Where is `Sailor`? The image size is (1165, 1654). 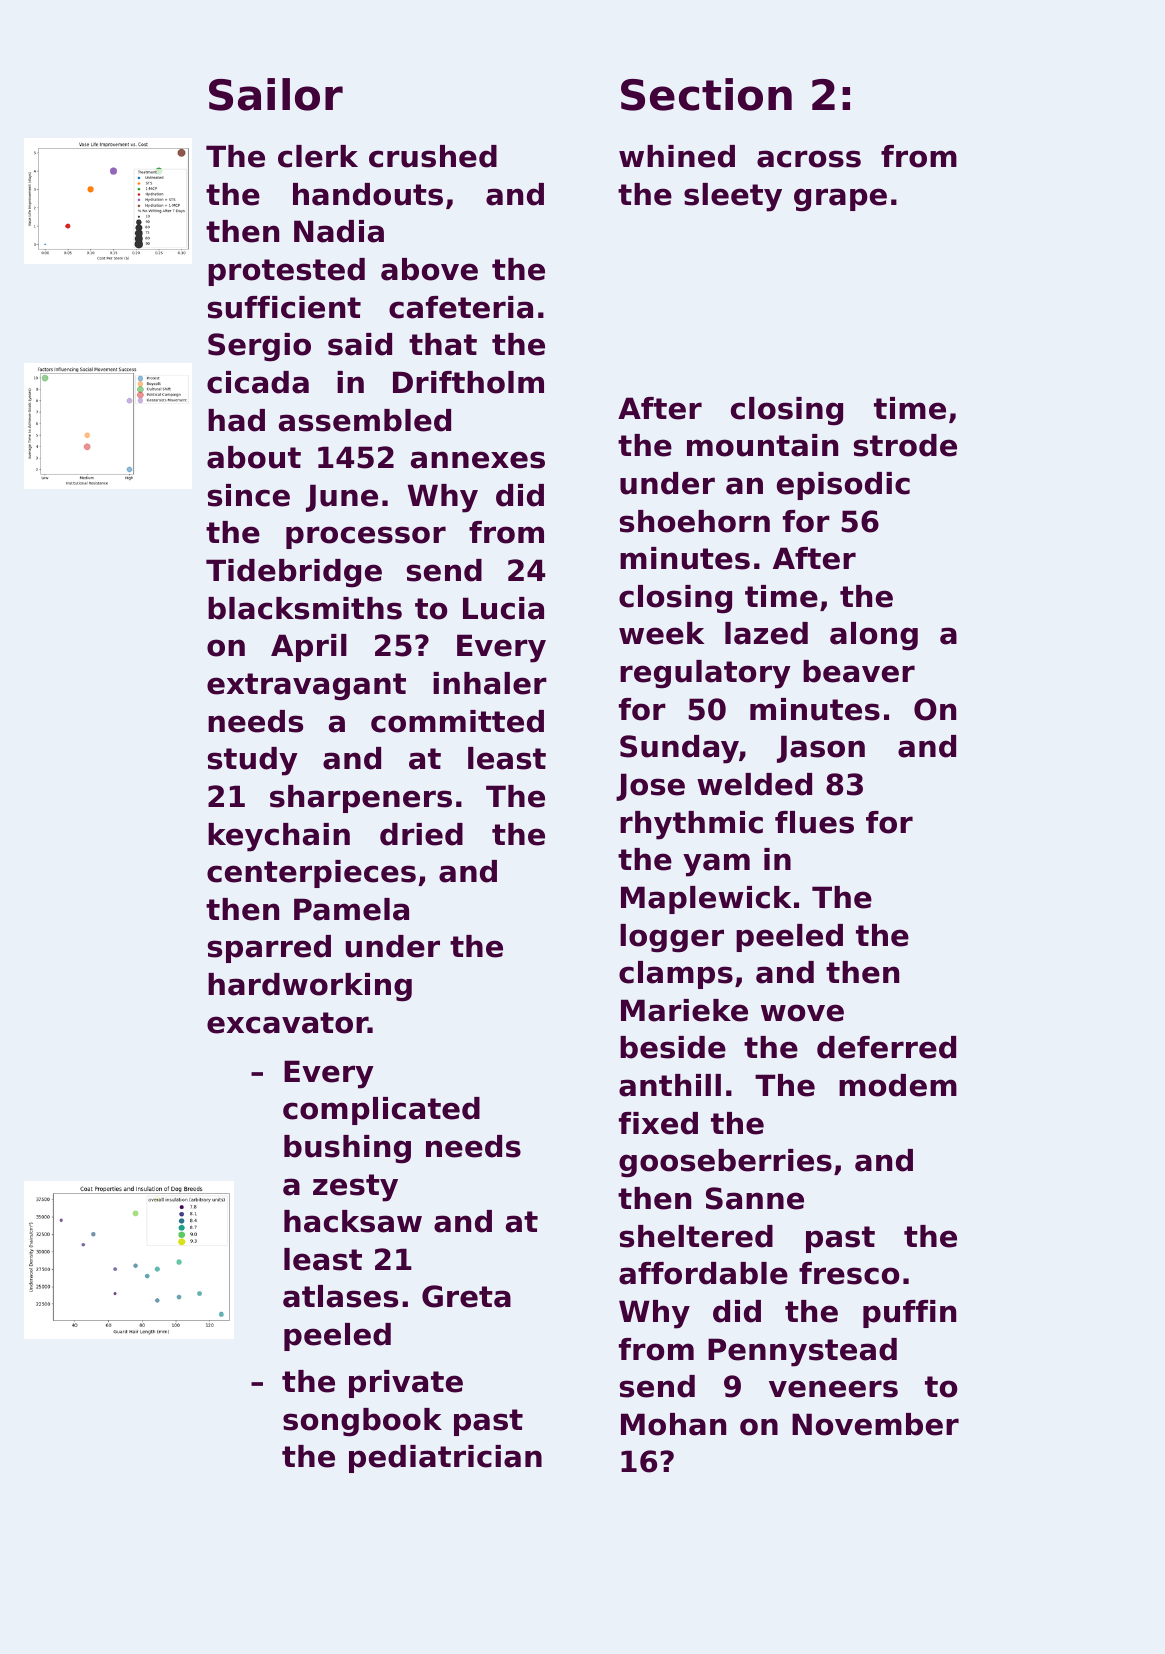 Sailor is located at coordinates (276, 94).
